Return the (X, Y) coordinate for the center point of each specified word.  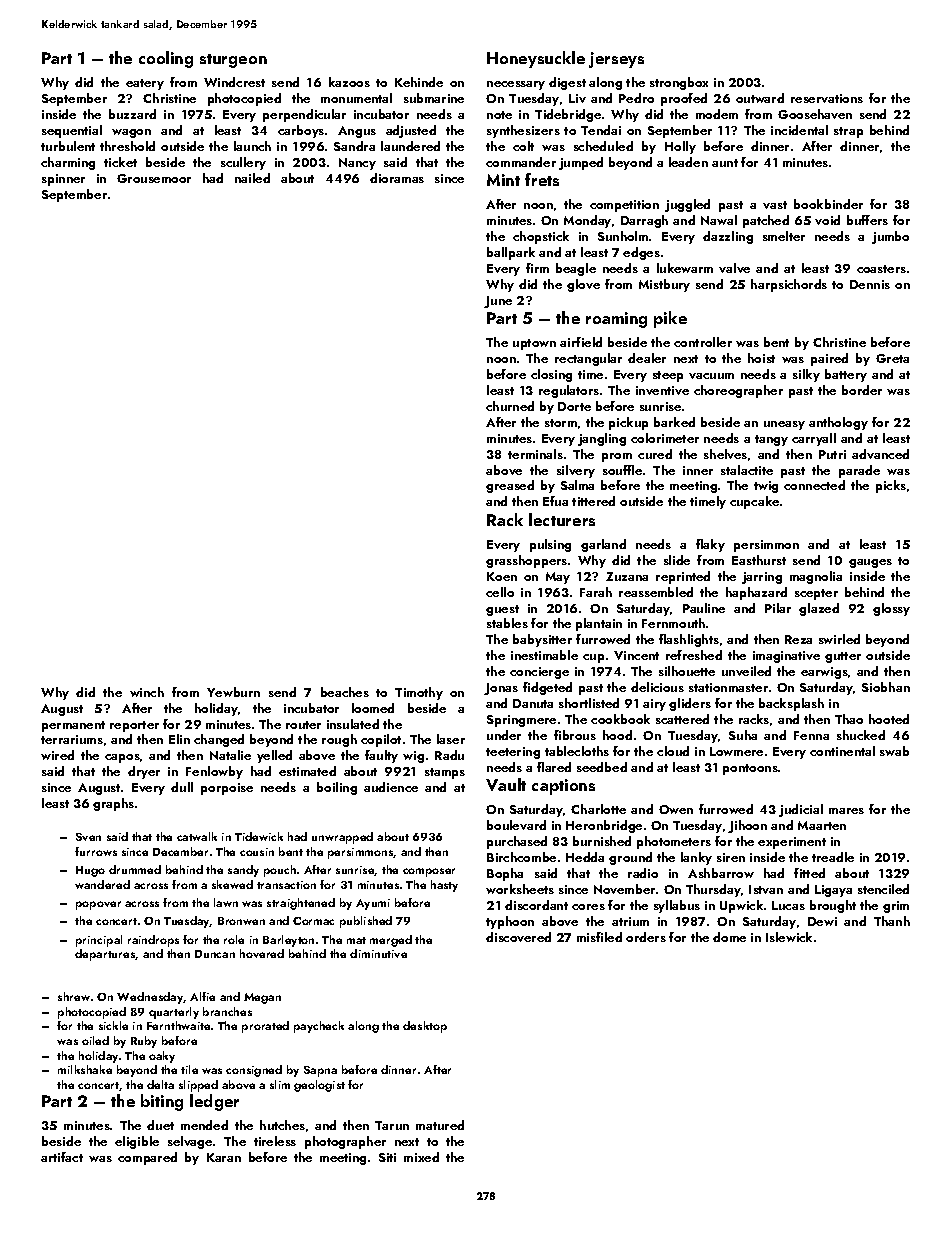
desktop (425, 1027)
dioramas (397, 178)
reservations (827, 98)
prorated (265, 1027)
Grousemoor (154, 178)
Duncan (215, 954)
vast (775, 205)
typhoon (510, 922)
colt (523, 146)
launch (252, 146)
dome (729, 937)
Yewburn (233, 692)
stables (507, 623)
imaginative (786, 657)
